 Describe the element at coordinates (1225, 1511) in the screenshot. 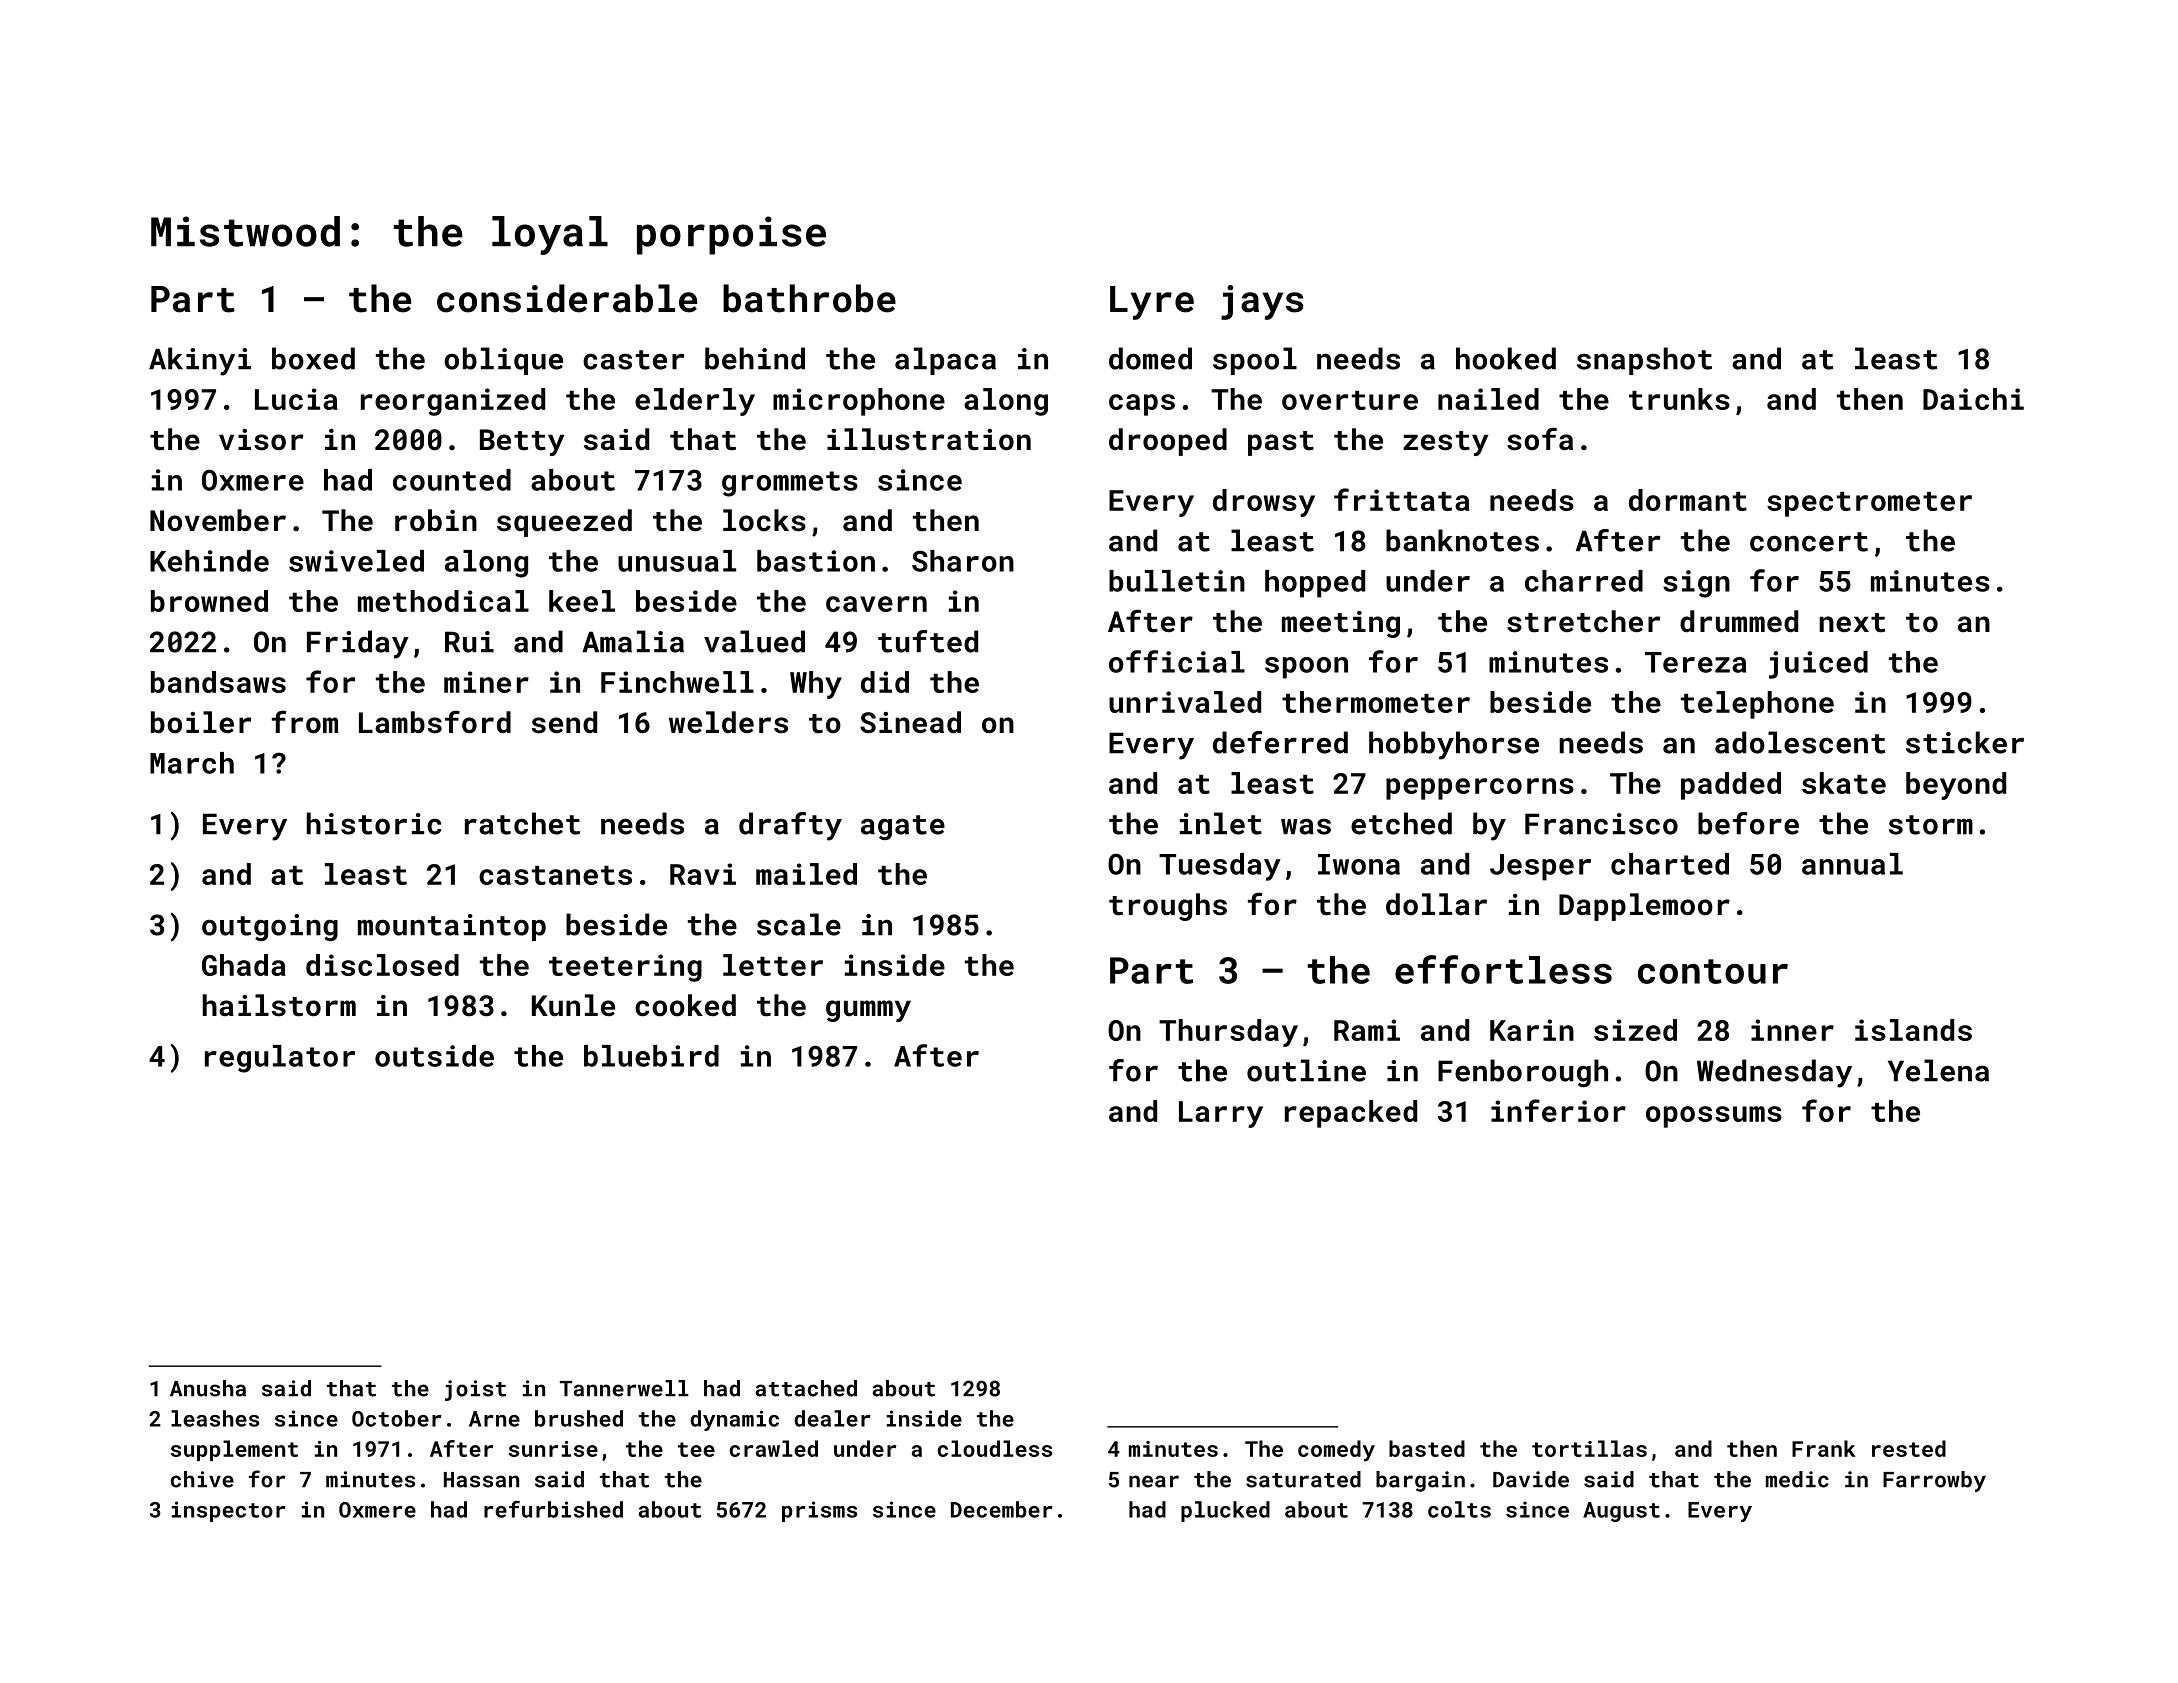

I see `plucked` at that location.
